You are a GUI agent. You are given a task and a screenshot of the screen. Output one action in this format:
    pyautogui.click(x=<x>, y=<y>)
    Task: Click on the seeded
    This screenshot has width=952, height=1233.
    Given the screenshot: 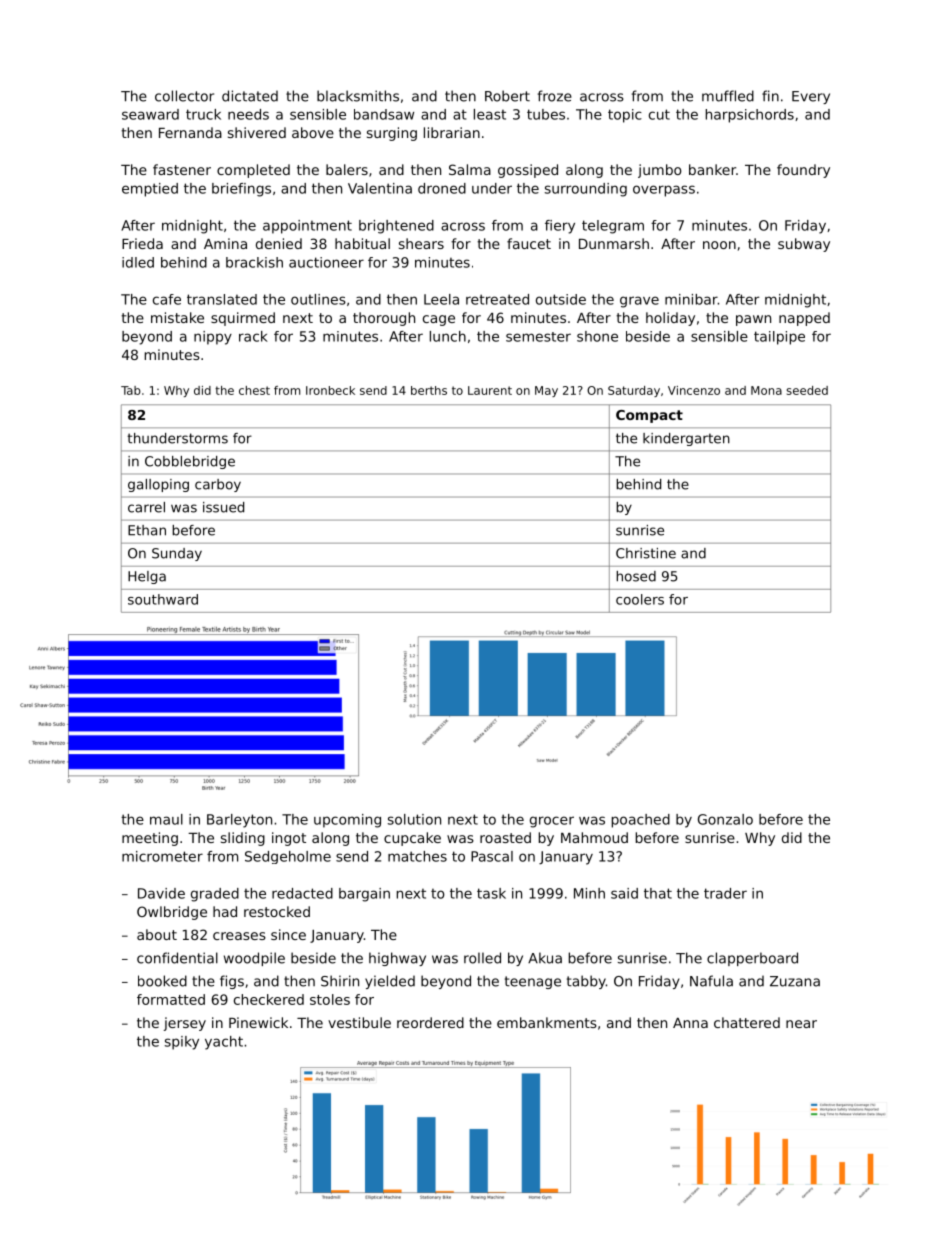 What is the action you would take?
    pyautogui.click(x=807, y=390)
